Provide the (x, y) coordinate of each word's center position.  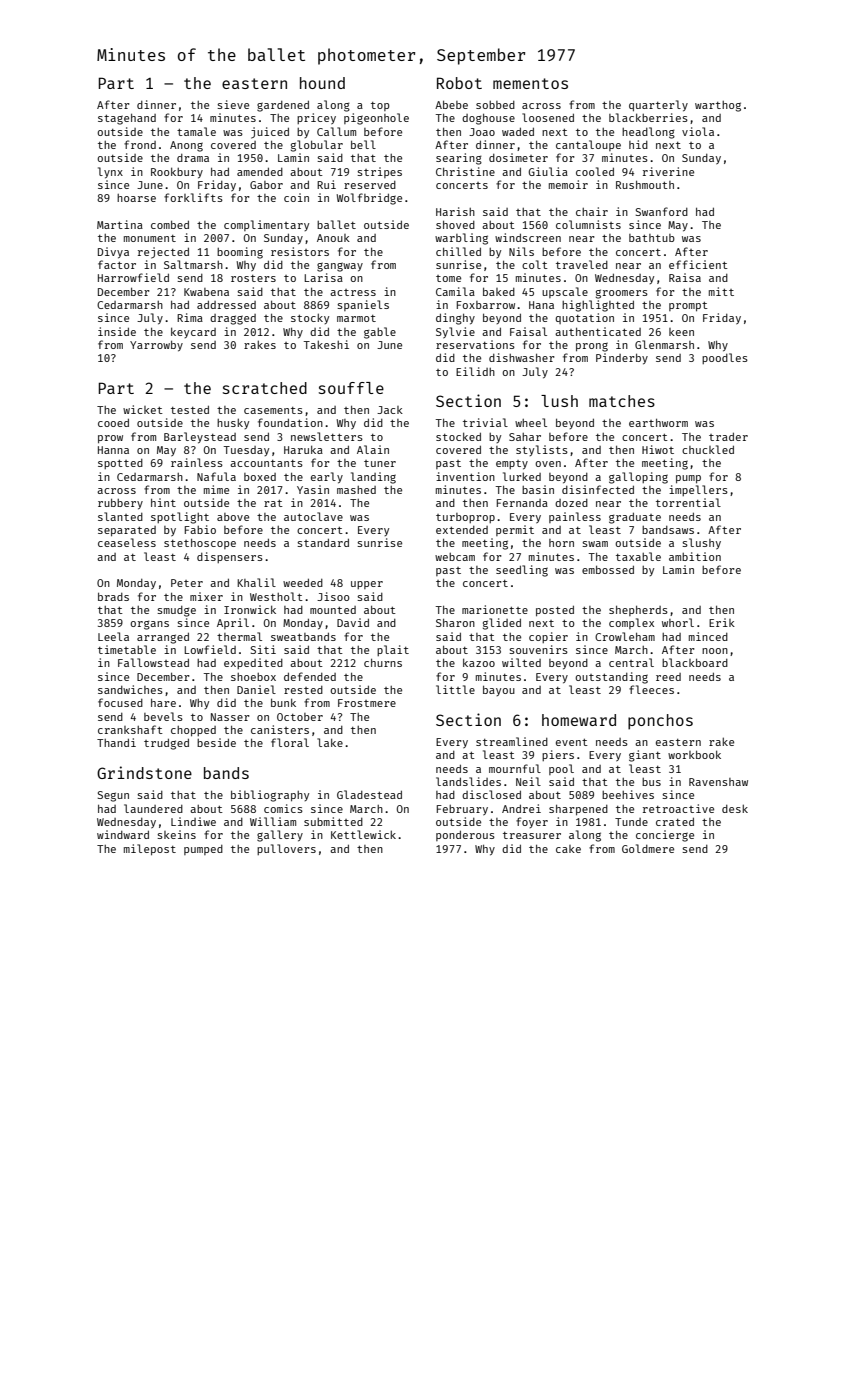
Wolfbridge (369, 199)
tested (190, 410)
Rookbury (177, 173)
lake (330, 742)
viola (698, 131)
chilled (458, 251)
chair (592, 211)
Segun (113, 796)
